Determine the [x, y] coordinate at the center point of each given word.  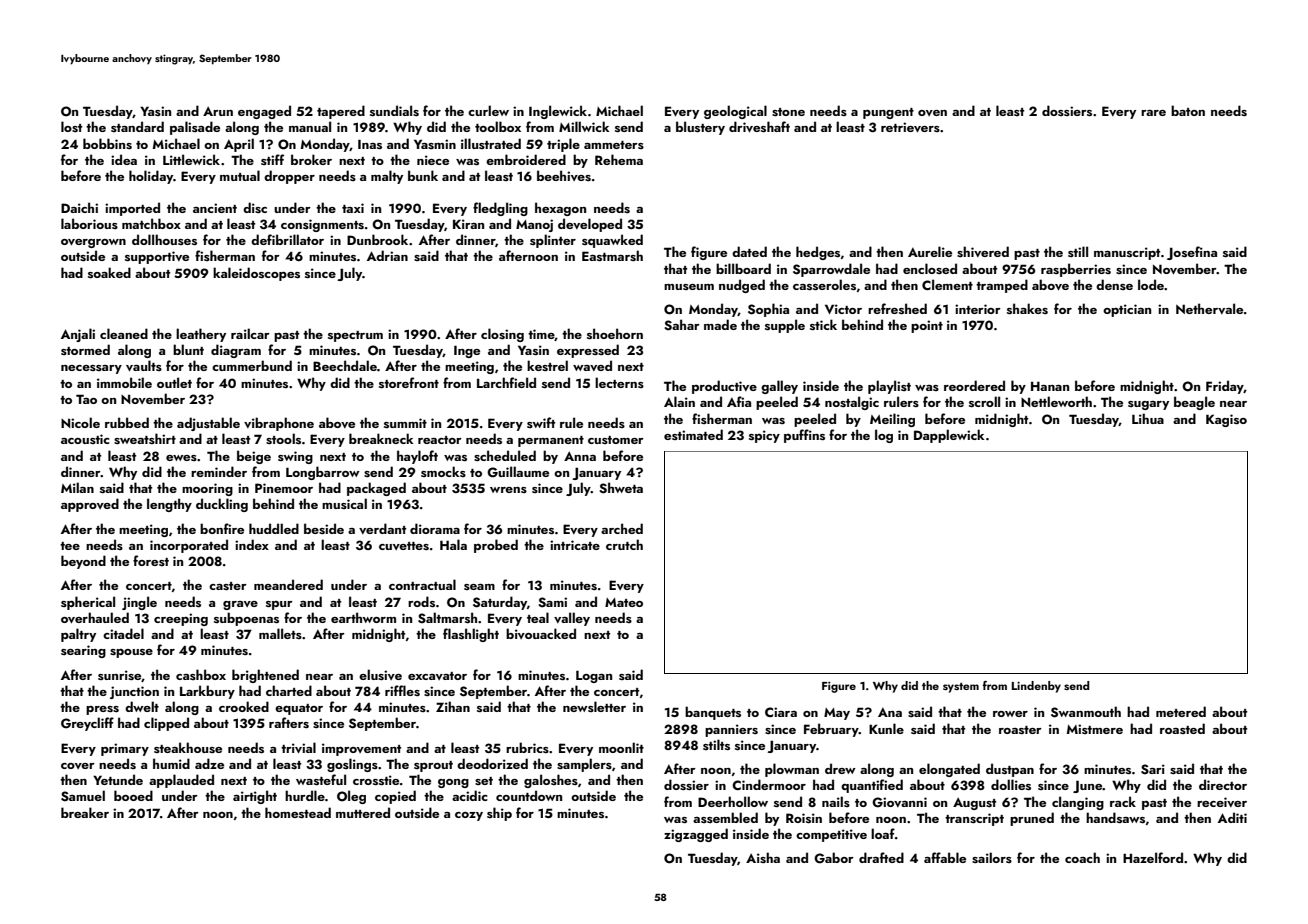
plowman [792, 770]
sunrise [119, 675]
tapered [341, 112]
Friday [1225, 387]
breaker [85, 812]
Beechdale [345, 365]
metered [1181, 711]
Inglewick [558, 112]
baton [1188, 110]
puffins [804, 436]
